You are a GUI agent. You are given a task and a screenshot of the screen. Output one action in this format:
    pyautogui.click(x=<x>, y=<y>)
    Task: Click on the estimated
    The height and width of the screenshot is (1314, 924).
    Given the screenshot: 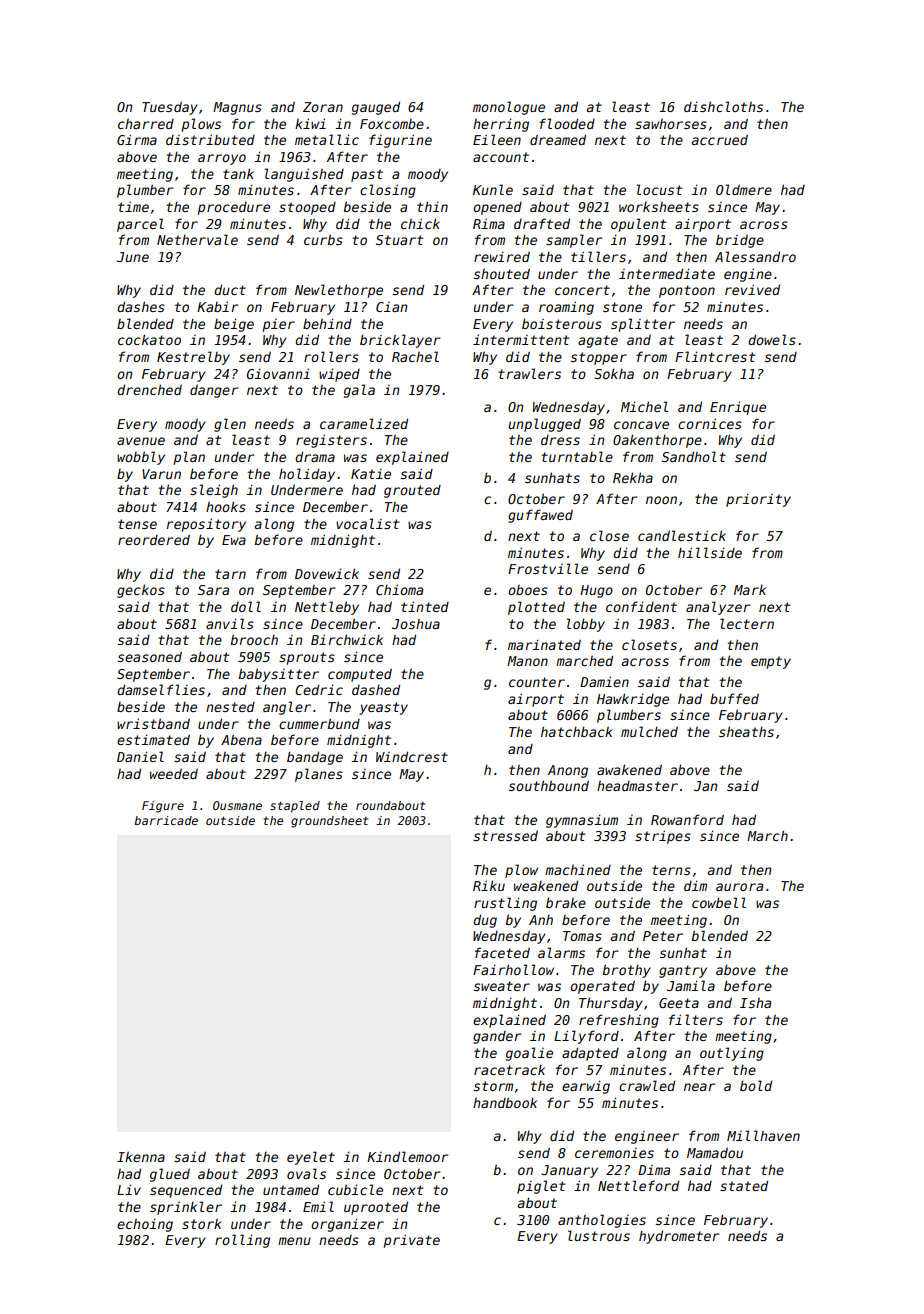 What is the action you would take?
    pyautogui.click(x=153, y=739)
